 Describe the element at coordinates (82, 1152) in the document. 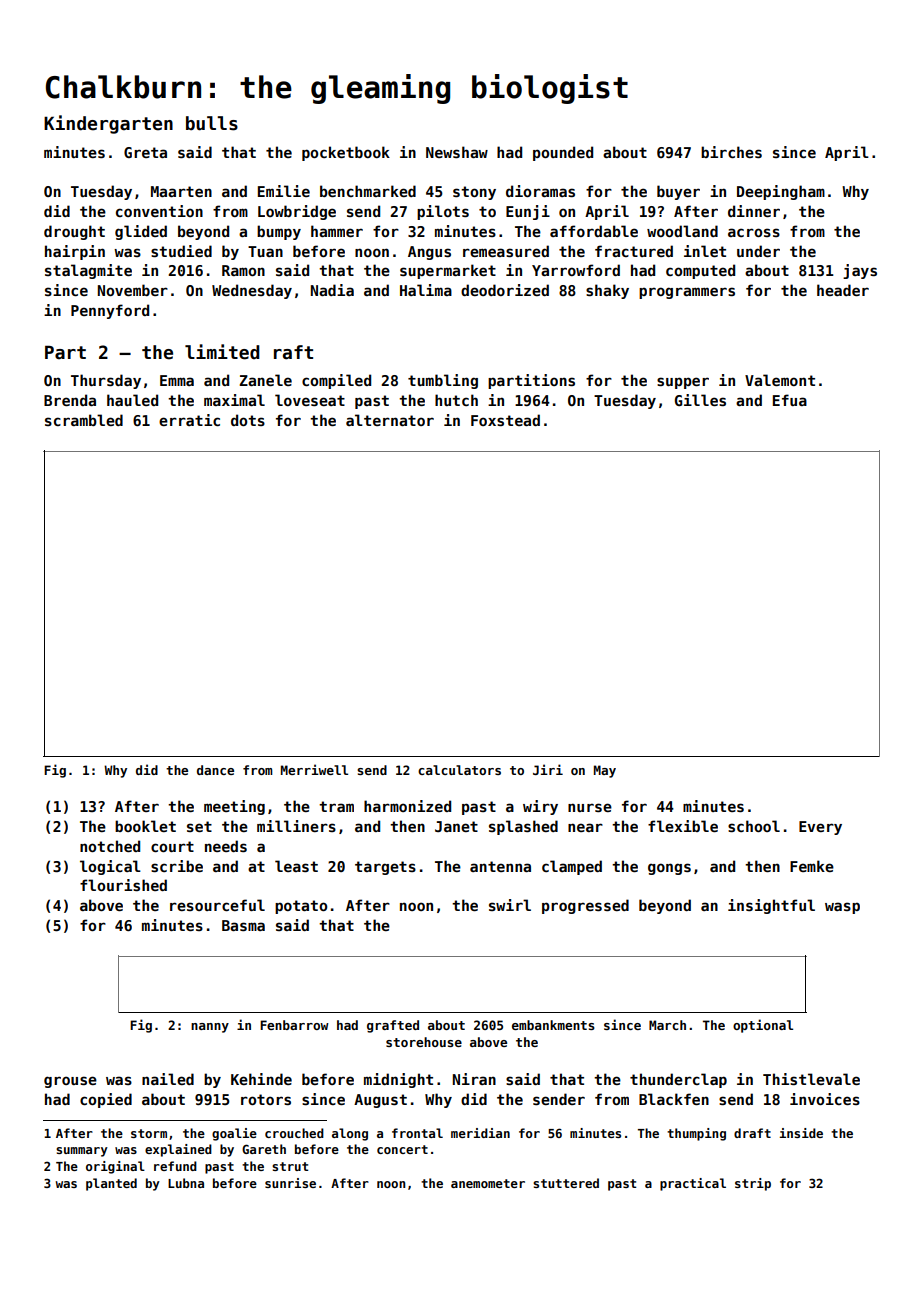

I see `summary` at that location.
